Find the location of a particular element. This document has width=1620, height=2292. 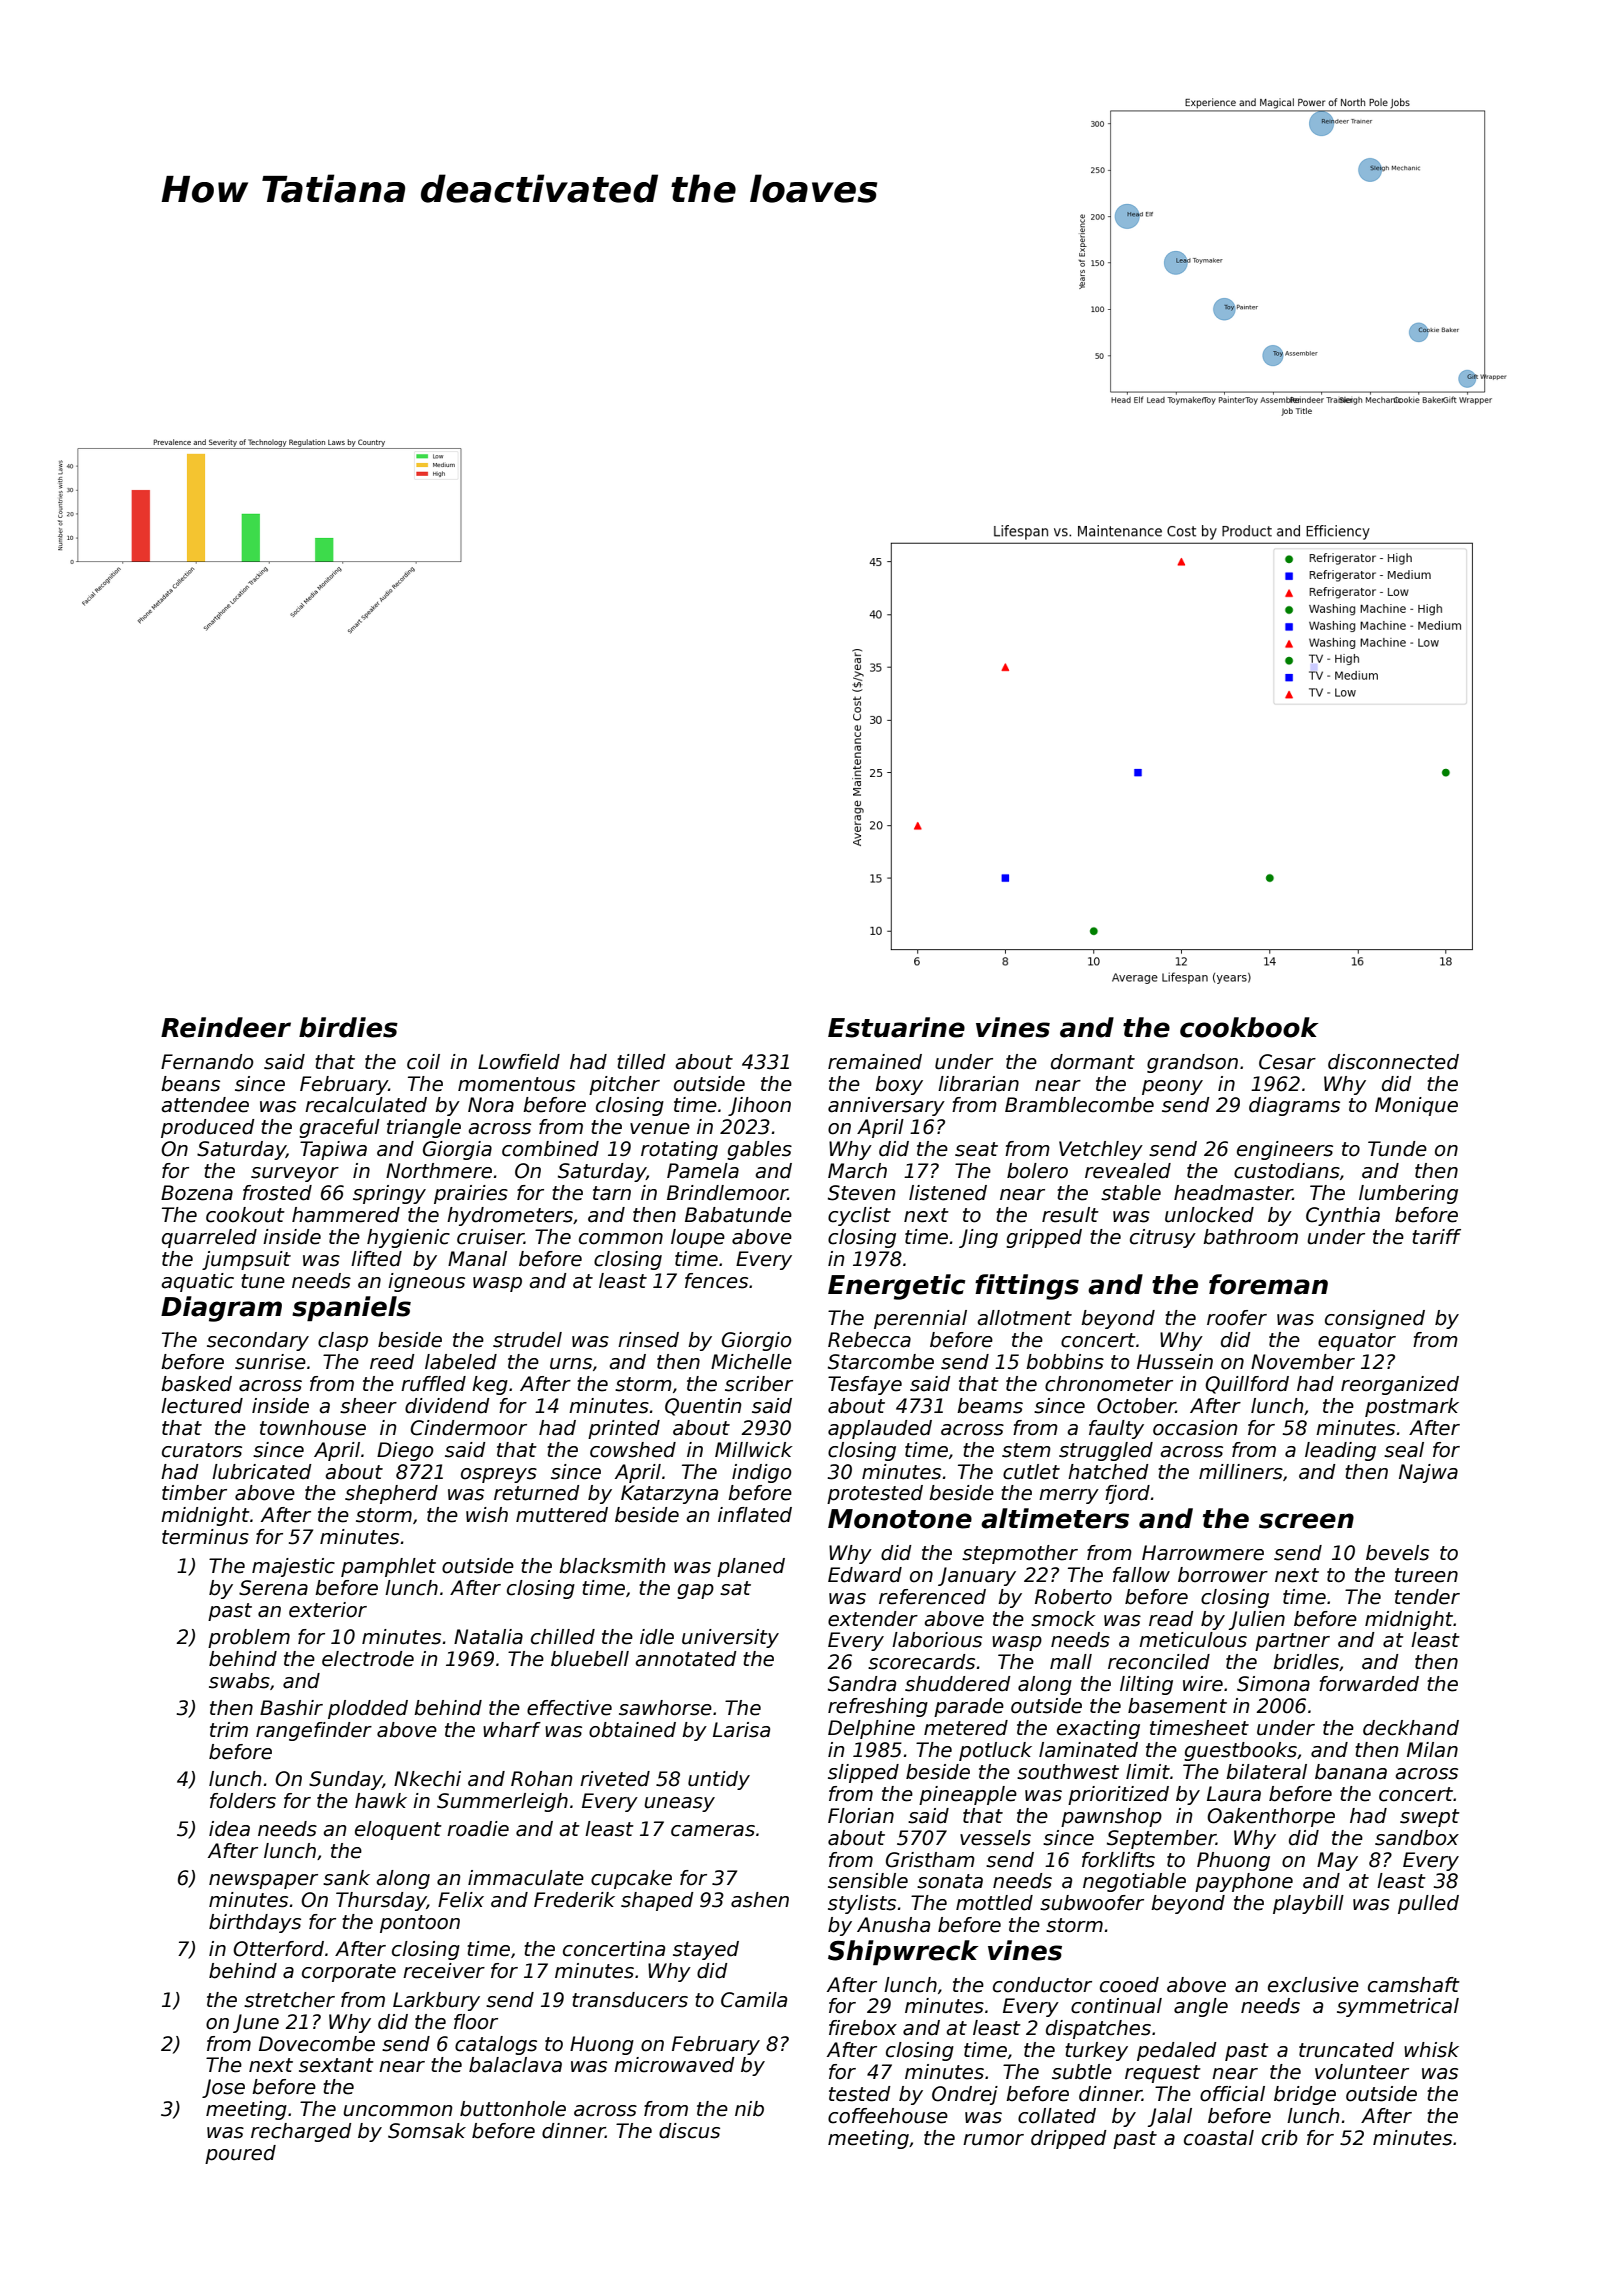

disconnected is located at coordinates (1393, 1062).
